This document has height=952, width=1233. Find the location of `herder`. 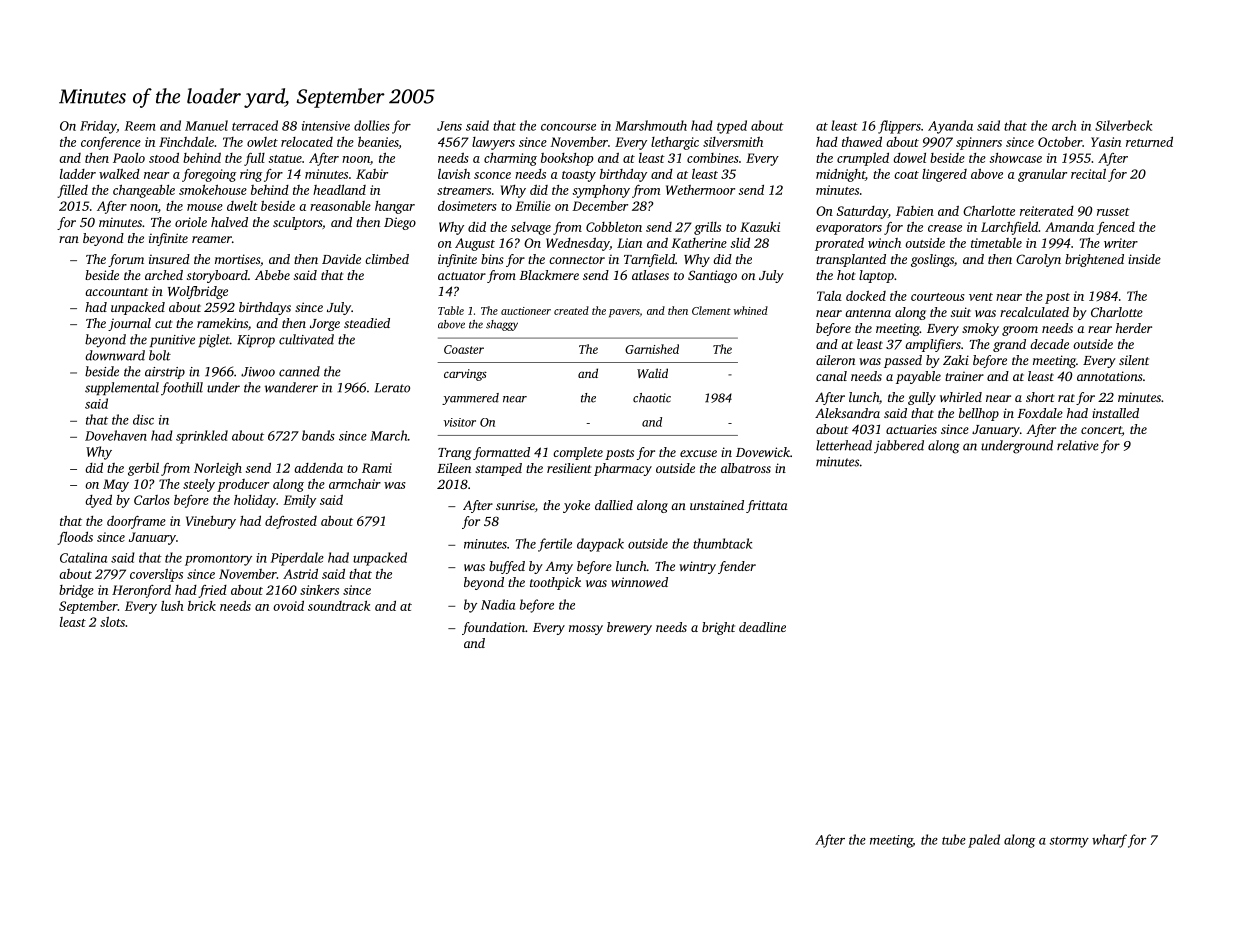

herder is located at coordinates (1134, 328).
